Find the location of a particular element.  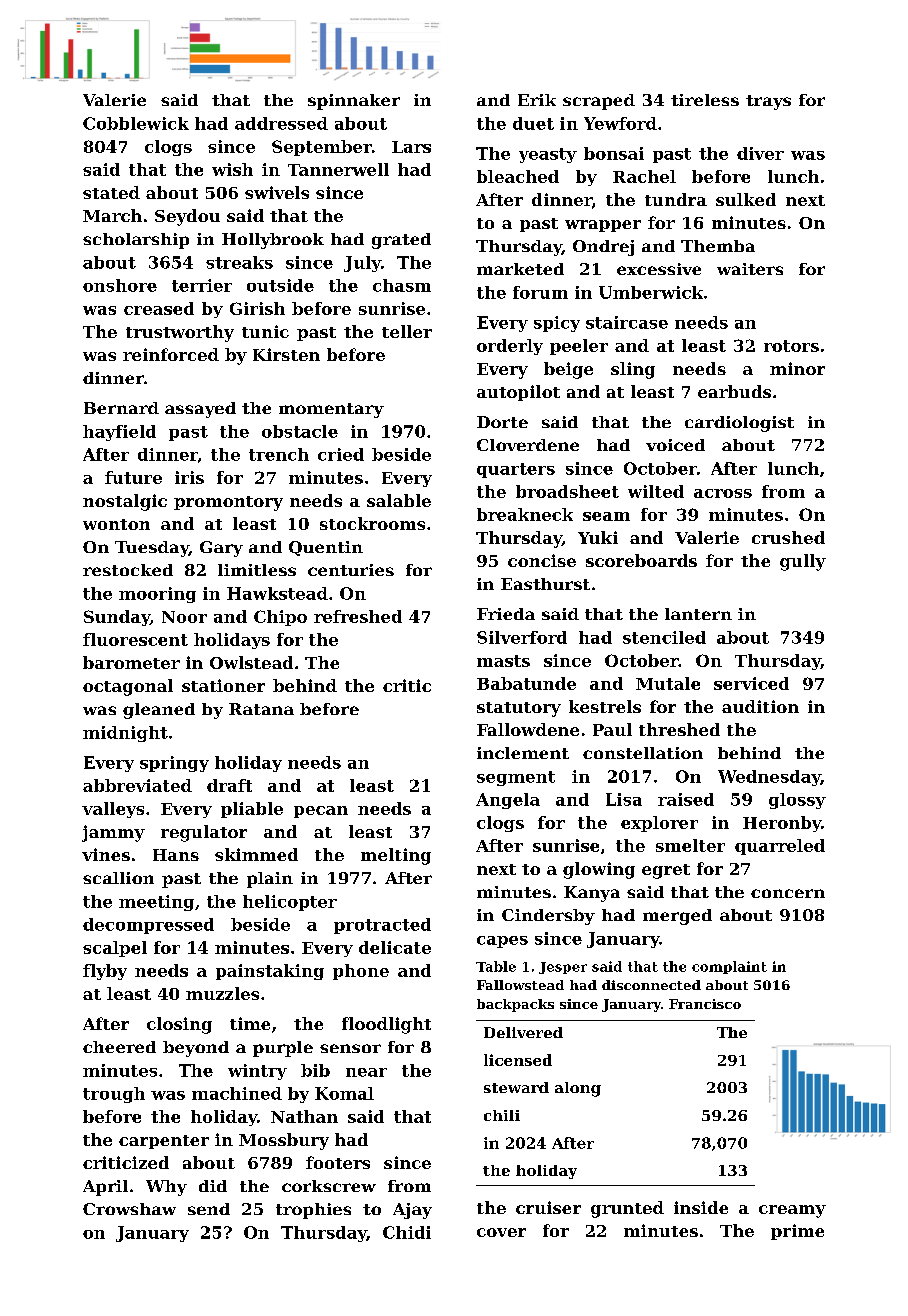

explorer is located at coordinates (659, 824).
